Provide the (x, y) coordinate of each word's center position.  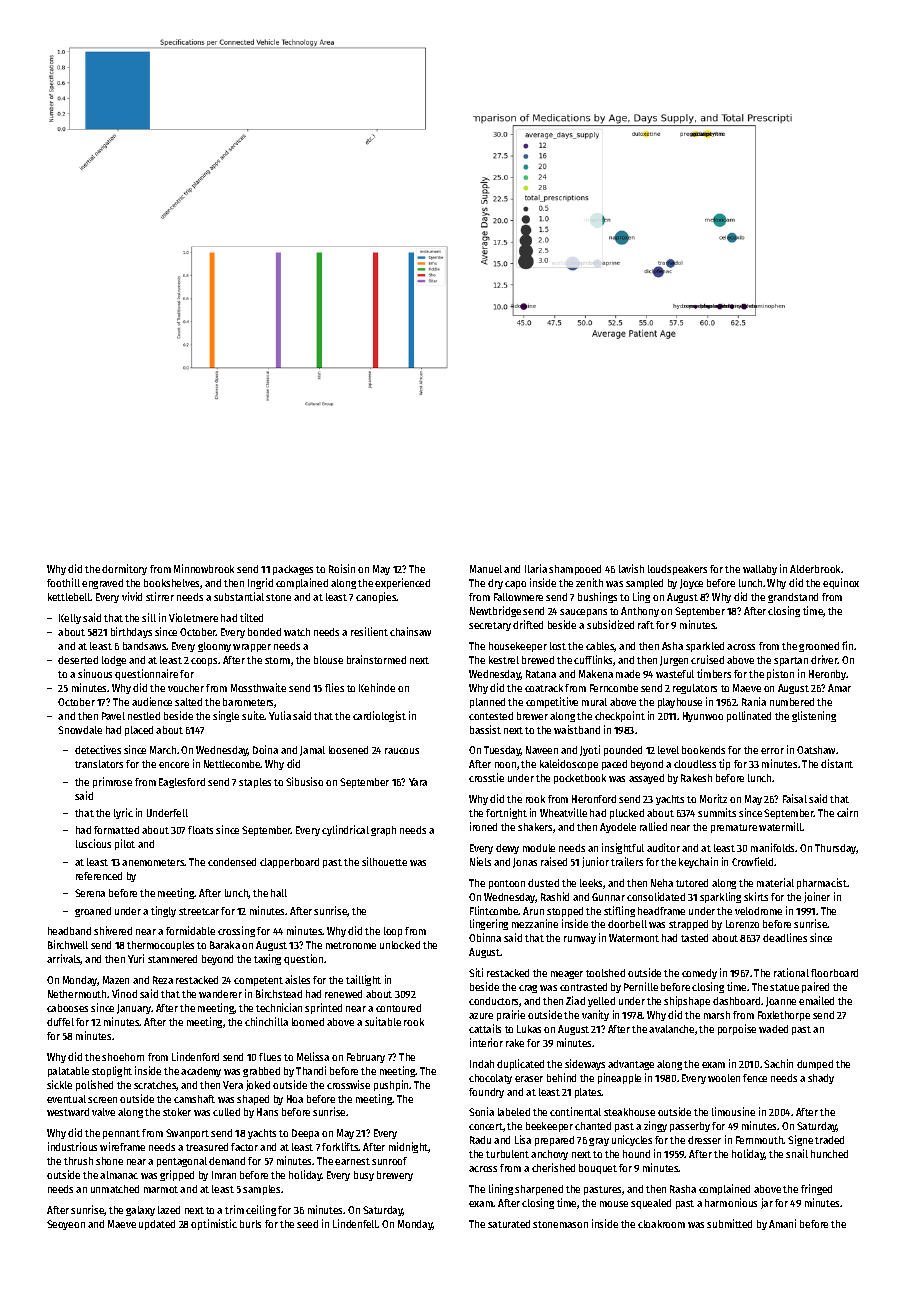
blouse (328, 660)
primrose (112, 782)
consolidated (656, 896)
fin (847, 645)
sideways (585, 1064)
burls (250, 1224)
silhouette (384, 861)
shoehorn (123, 1057)
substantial (239, 596)
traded (829, 1140)
